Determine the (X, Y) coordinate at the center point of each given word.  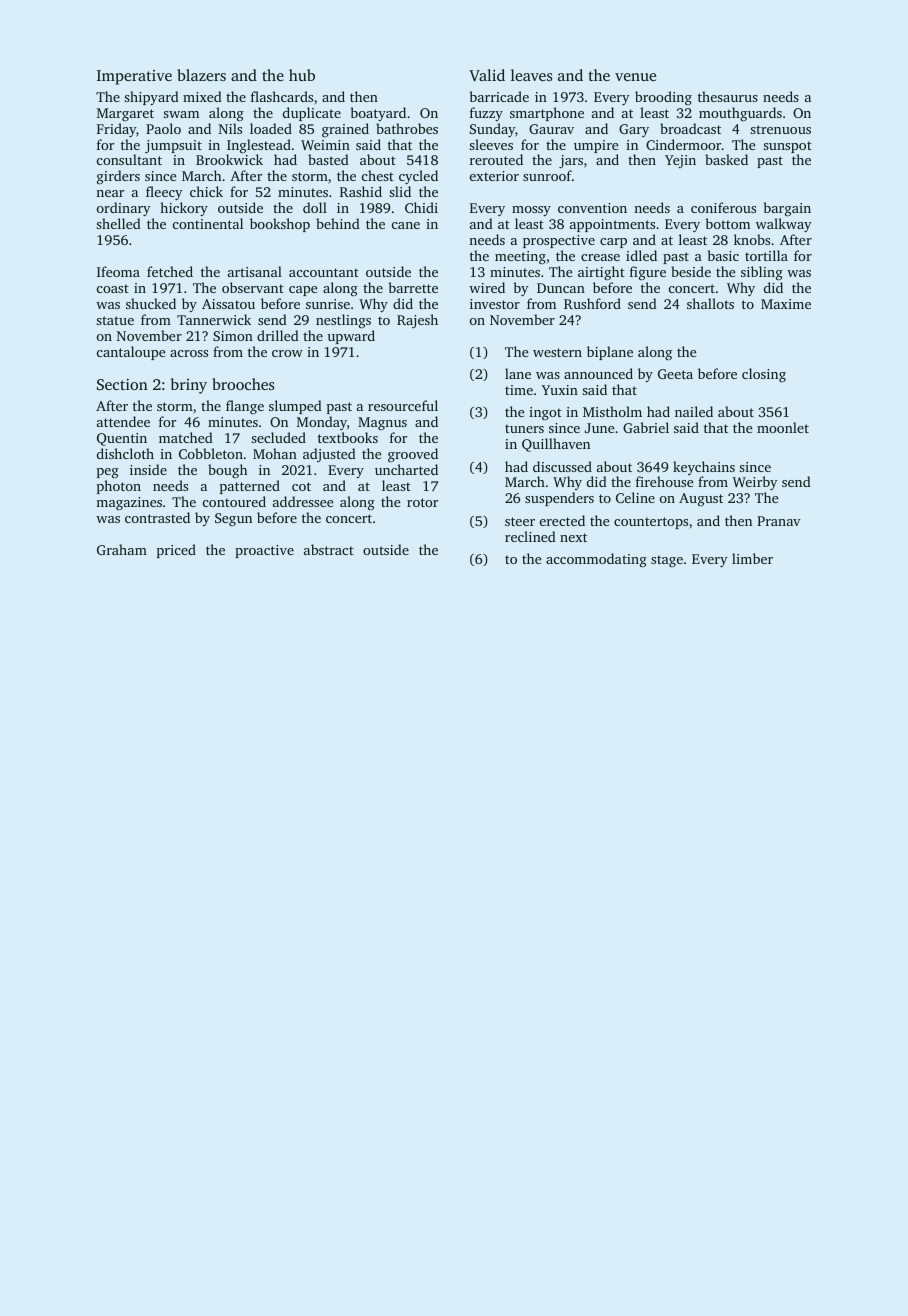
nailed (694, 411)
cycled (418, 177)
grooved (413, 455)
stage (667, 561)
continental (208, 223)
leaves (531, 75)
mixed (202, 96)
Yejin (680, 161)
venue (635, 77)
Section (122, 384)
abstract (329, 549)
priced (176, 551)
